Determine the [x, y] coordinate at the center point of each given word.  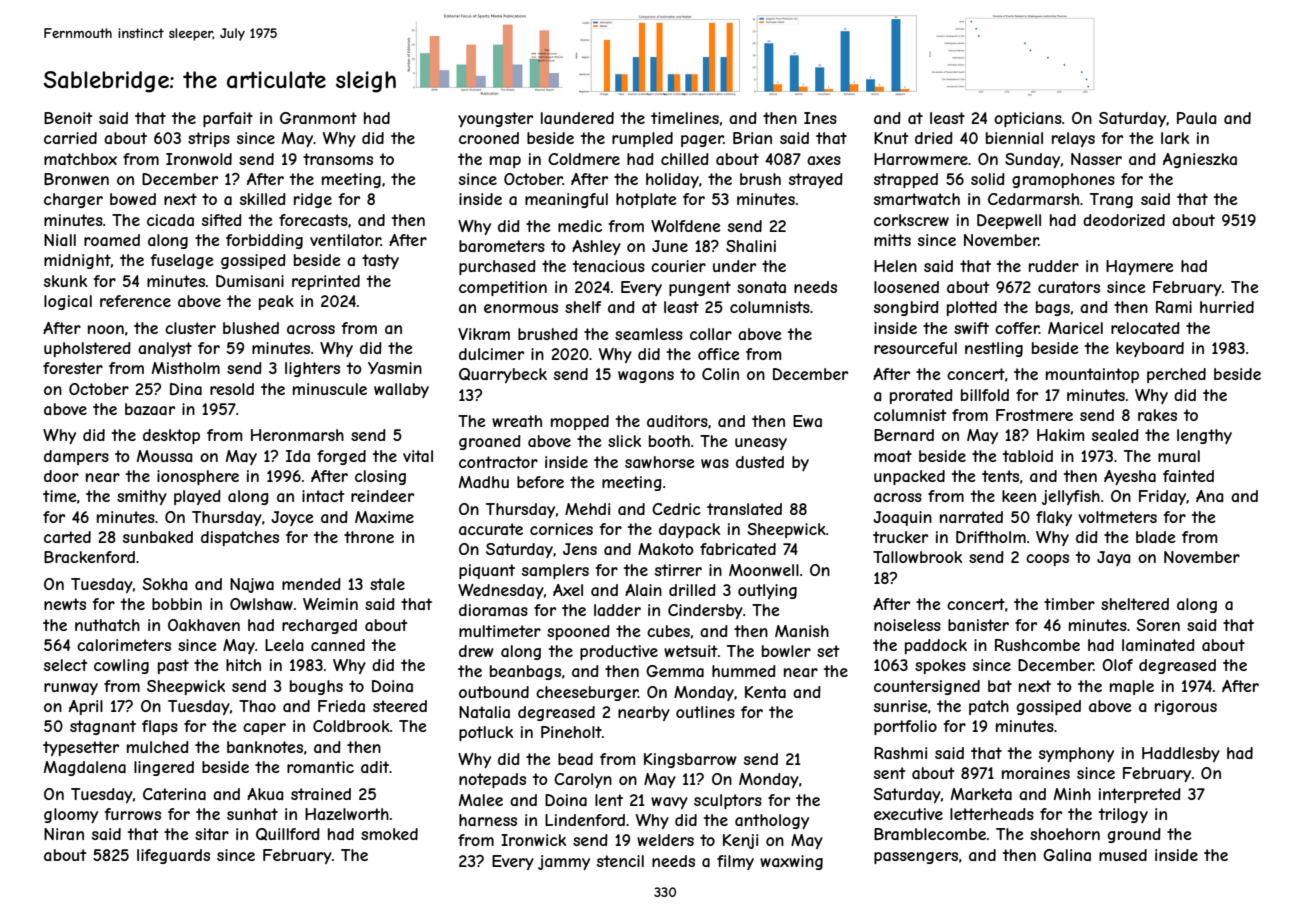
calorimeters [124, 645]
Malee [481, 800]
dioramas [493, 610]
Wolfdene [686, 226]
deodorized [1124, 220]
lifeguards [173, 856]
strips [209, 139]
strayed [816, 180]
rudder [1054, 266]
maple [1132, 687]
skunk [65, 281]
